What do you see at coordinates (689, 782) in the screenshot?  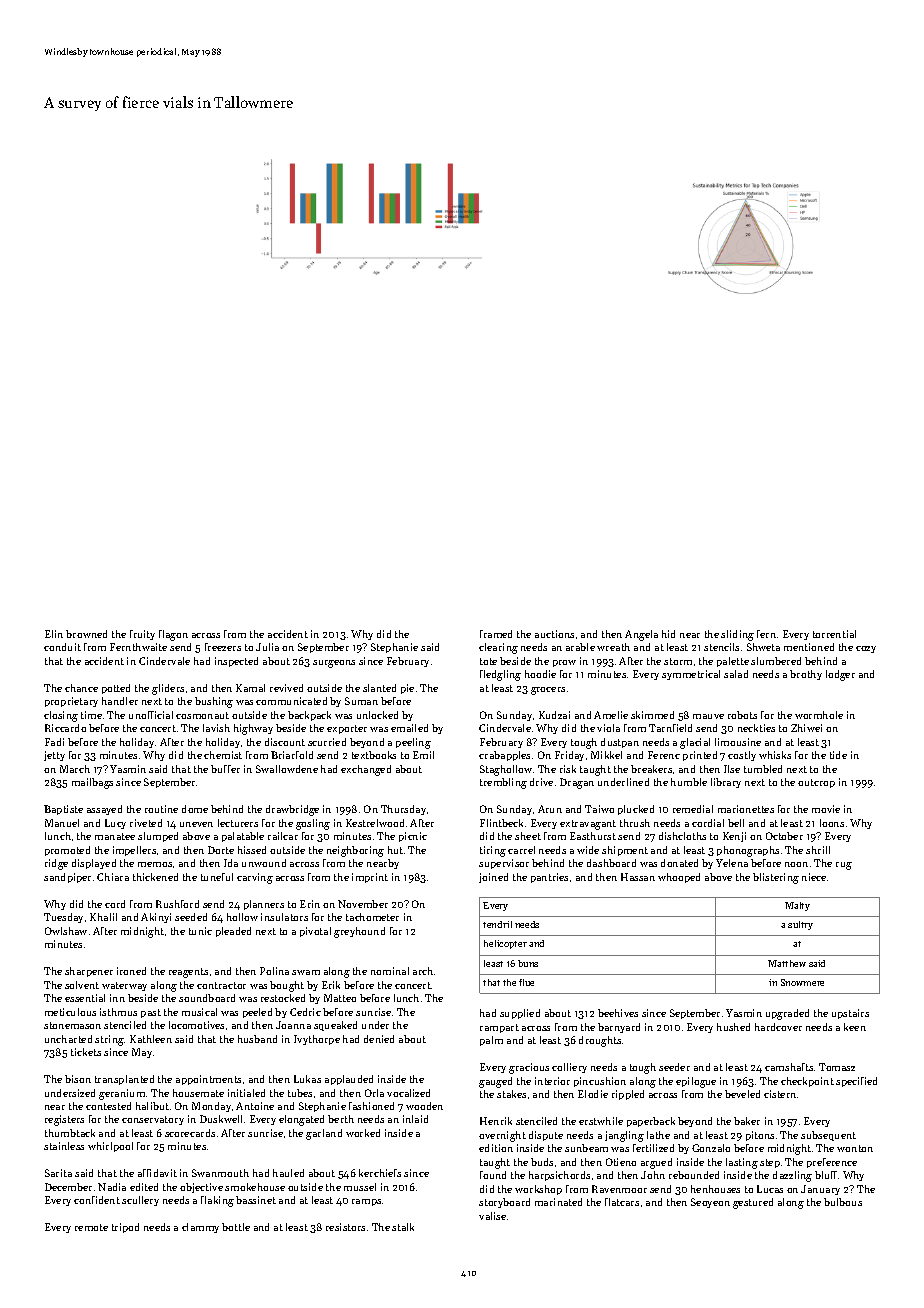 I see `humble` at bounding box center [689, 782].
